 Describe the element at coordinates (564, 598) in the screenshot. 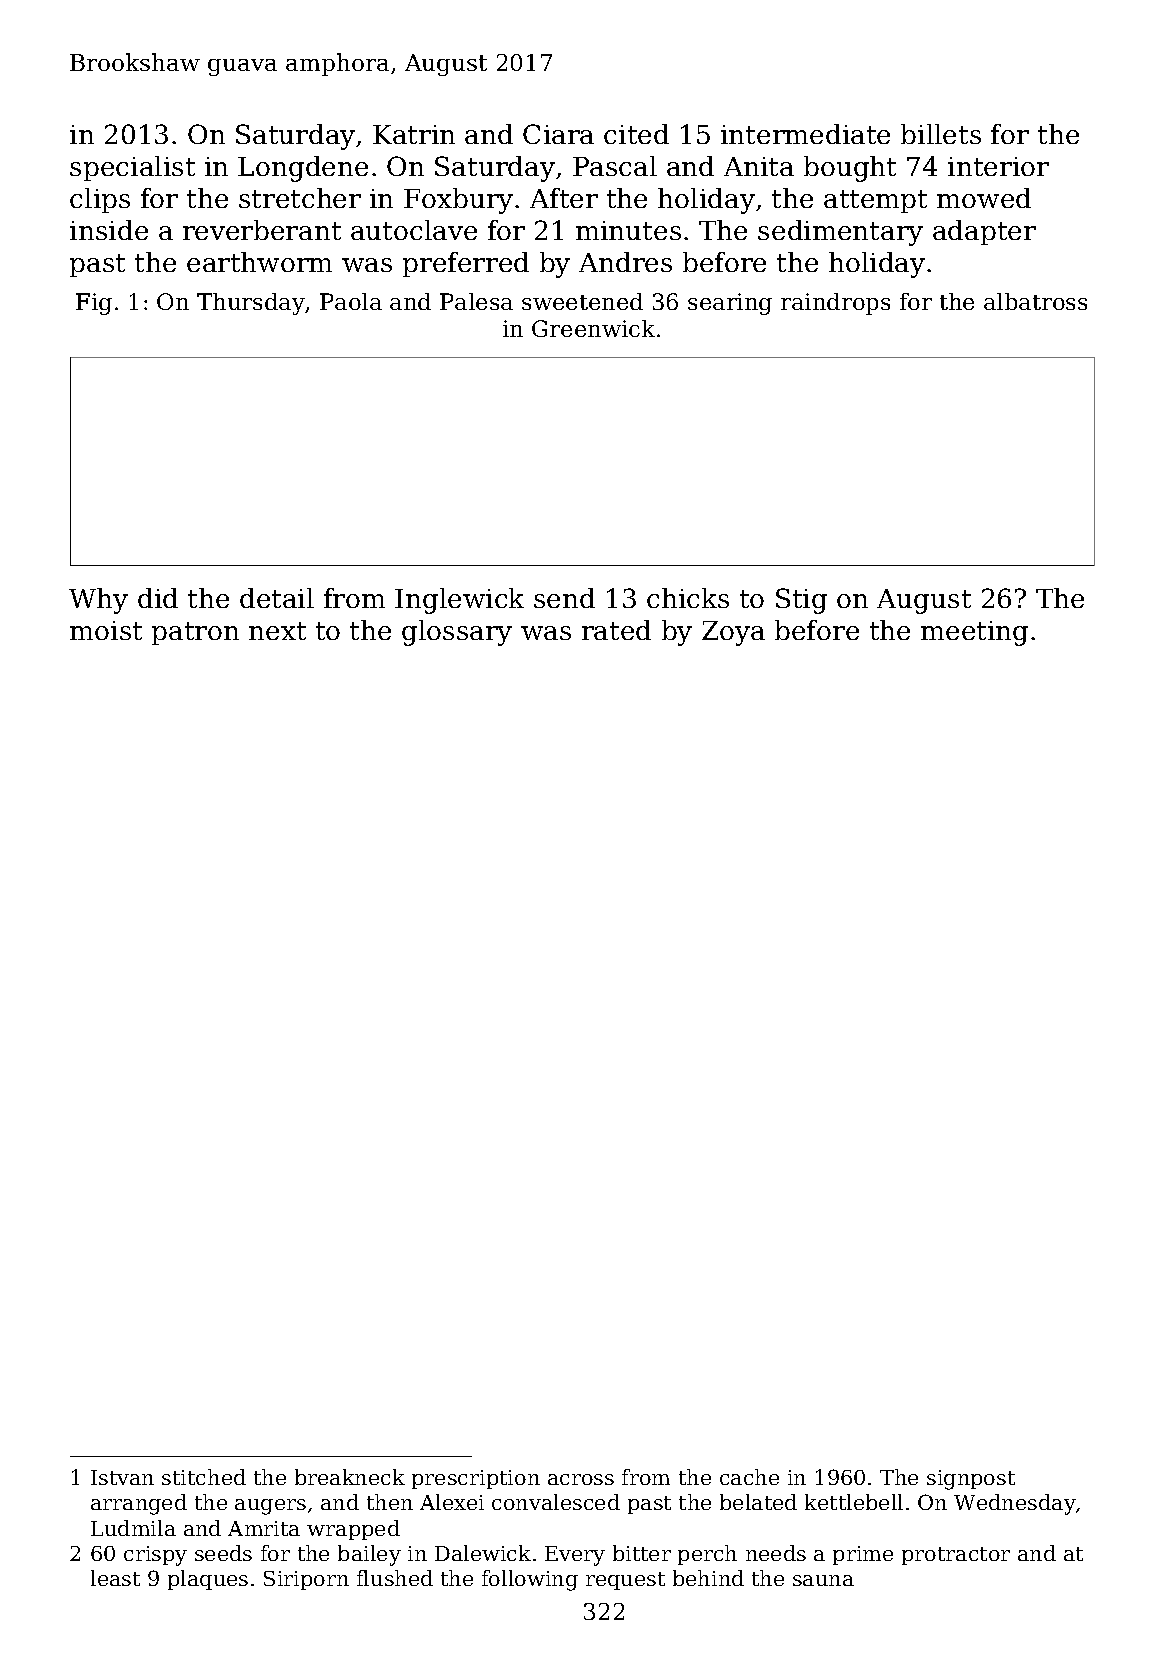

I see `send` at that location.
